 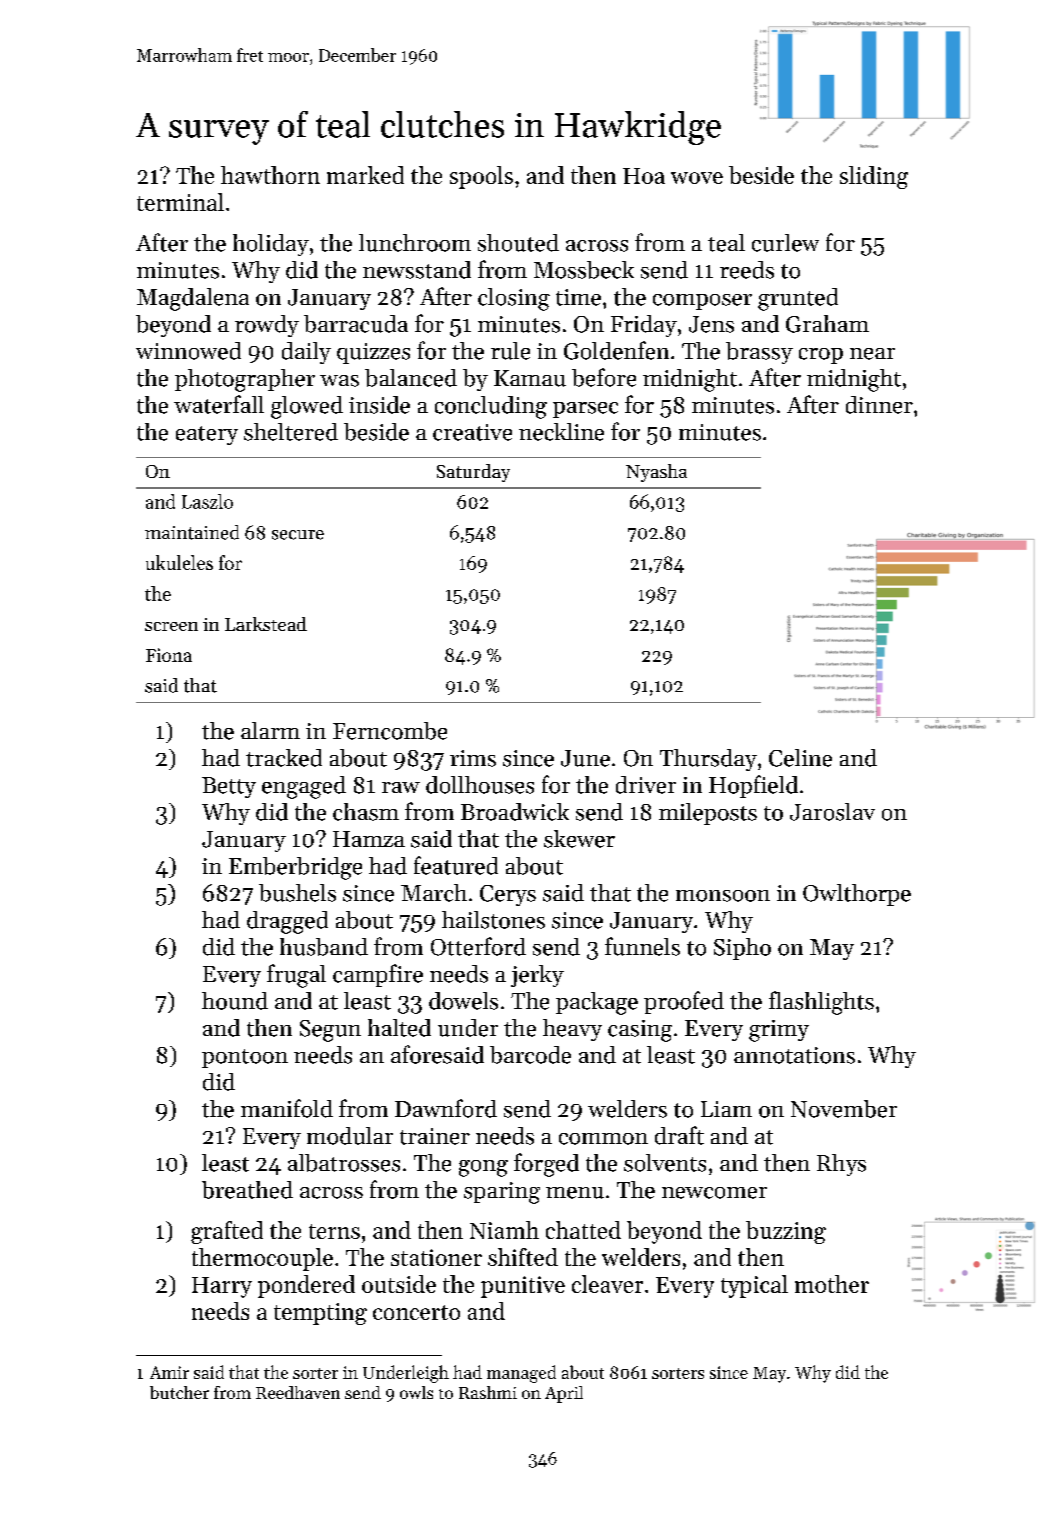 What do you see at coordinates (874, 177) in the screenshot?
I see `sliding` at bounding box center [874, 177].
